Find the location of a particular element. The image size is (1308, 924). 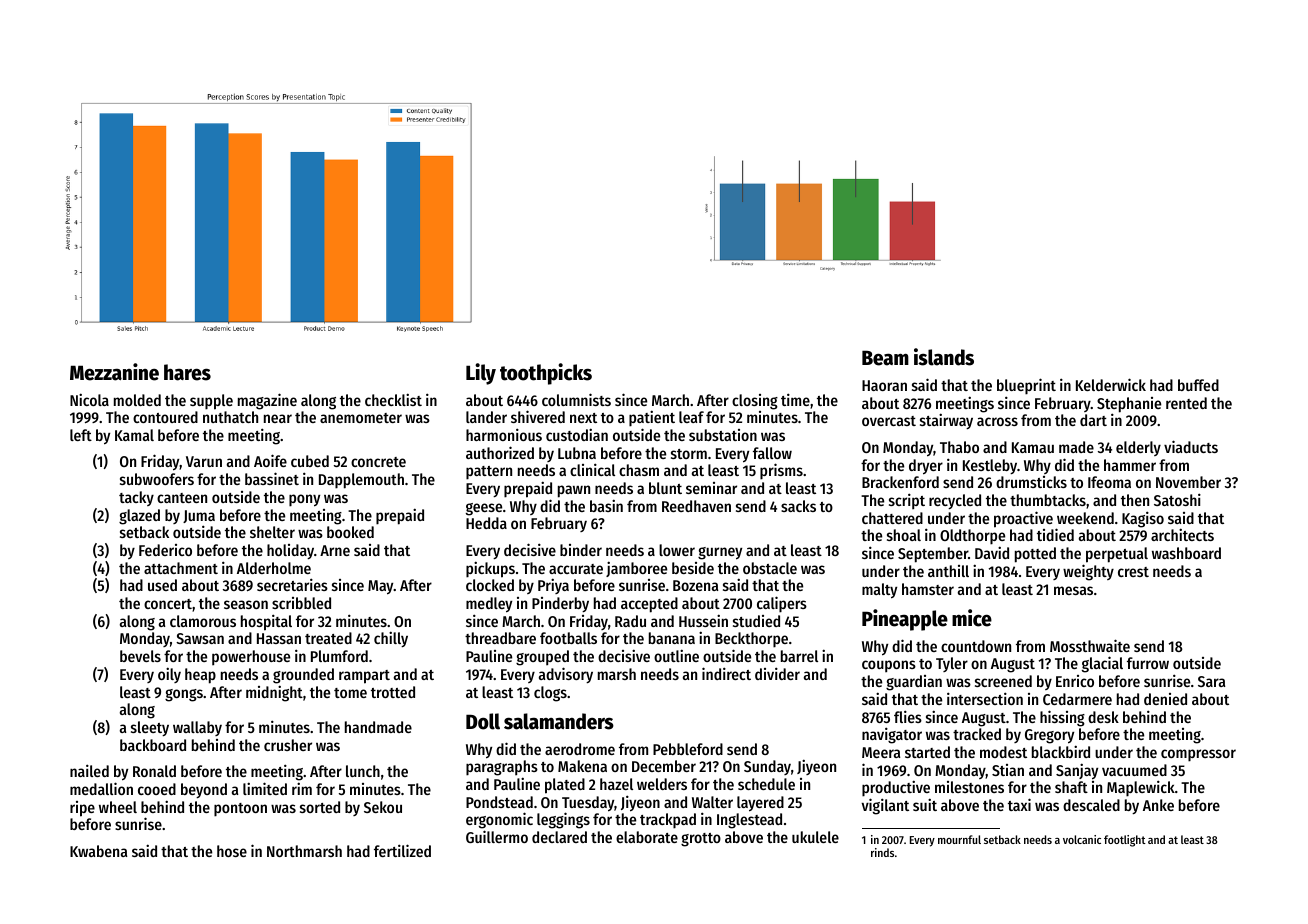

Inglestead is located at coordinates (749, 821).
